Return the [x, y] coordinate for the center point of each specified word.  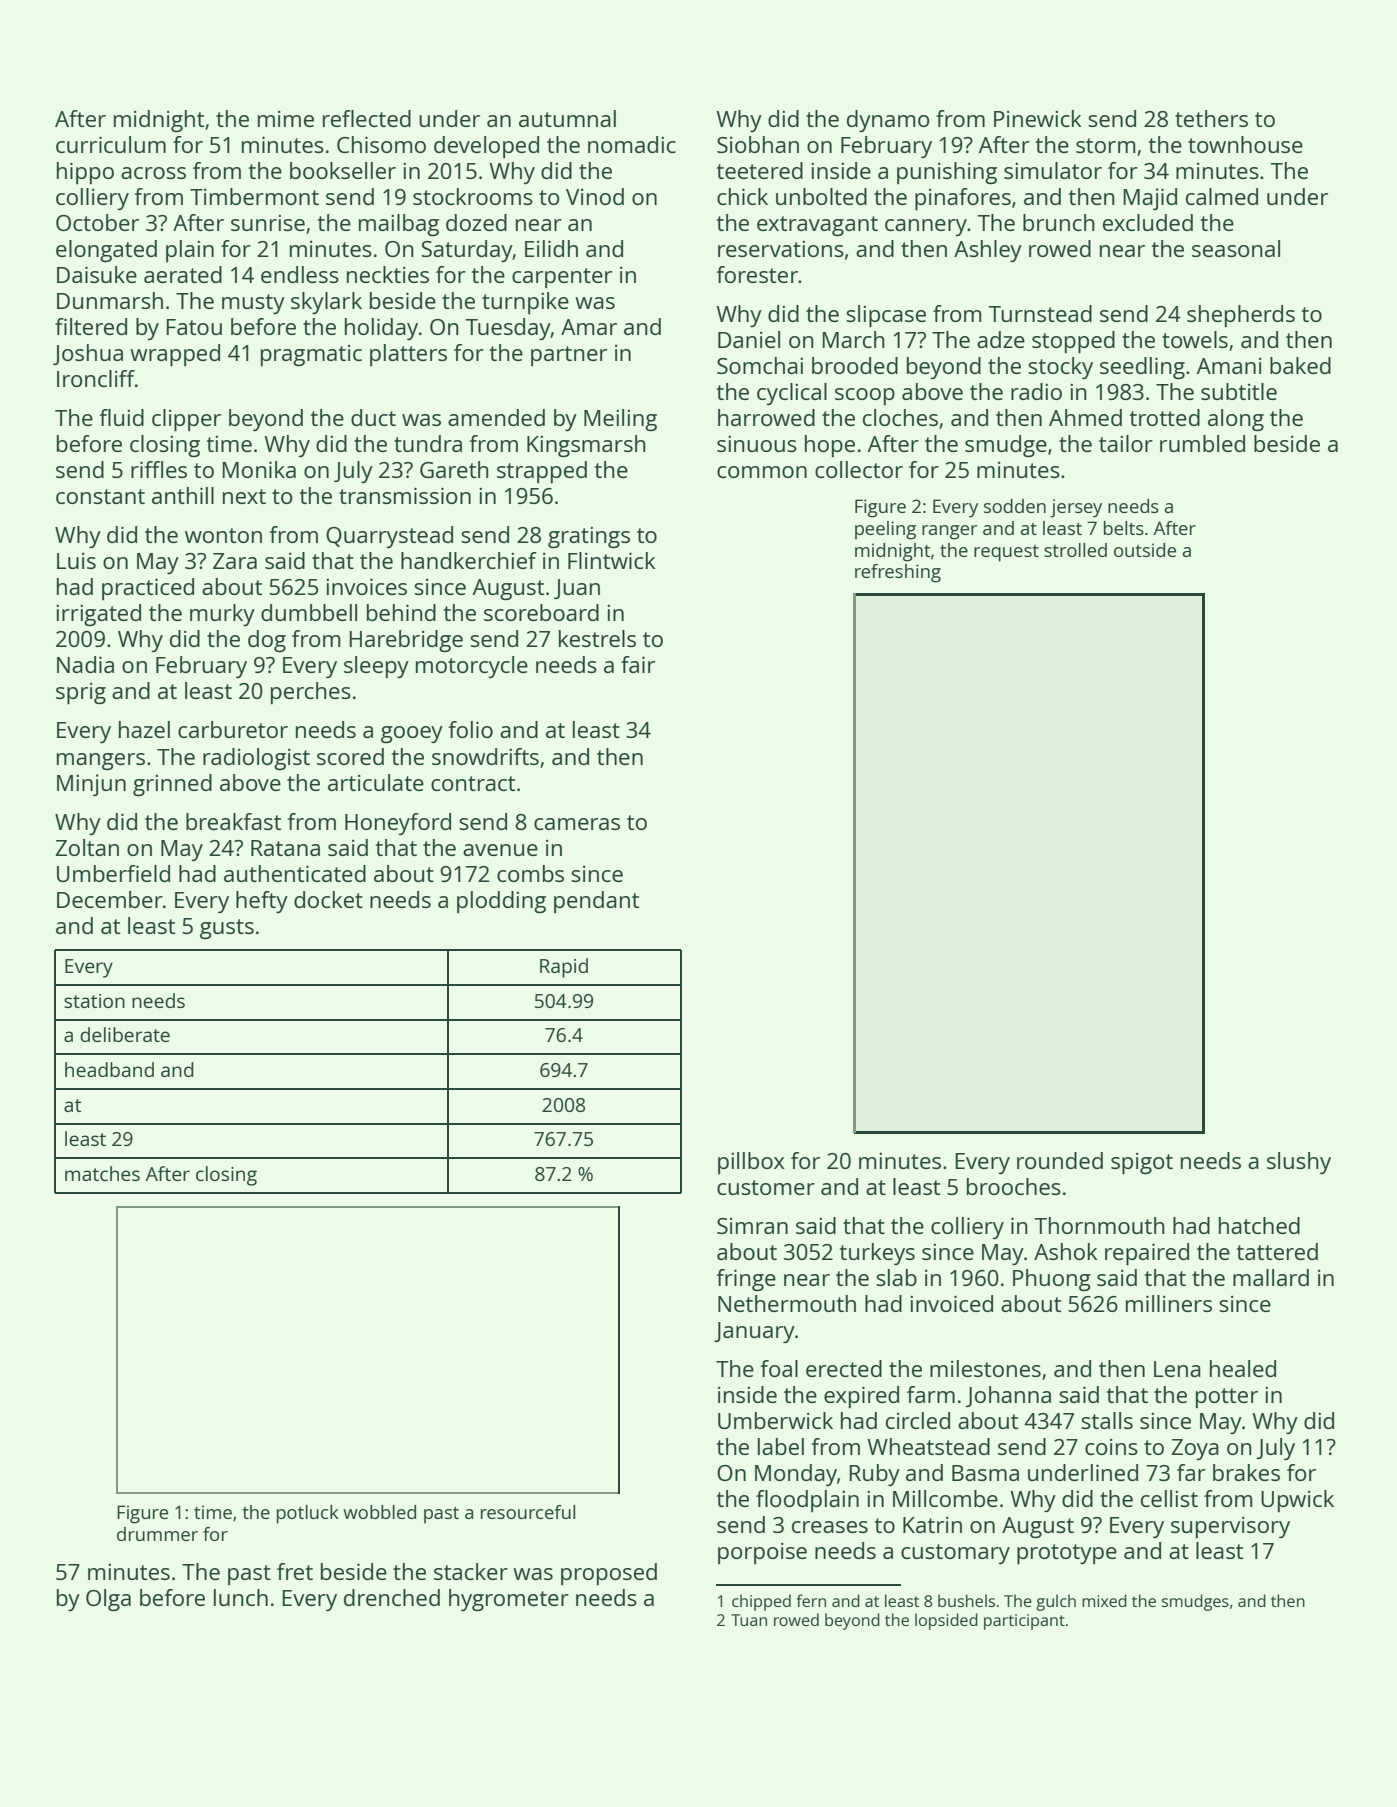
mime [286, 119]
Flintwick [612, 560]
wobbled [379, 1512]
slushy [1299, 1163]
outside [1145, 550]
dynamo [888, 121]
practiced [148, 589]
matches [102, 1173]
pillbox [751, 1163]
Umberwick [775, 1420]
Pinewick [1038, 118]
